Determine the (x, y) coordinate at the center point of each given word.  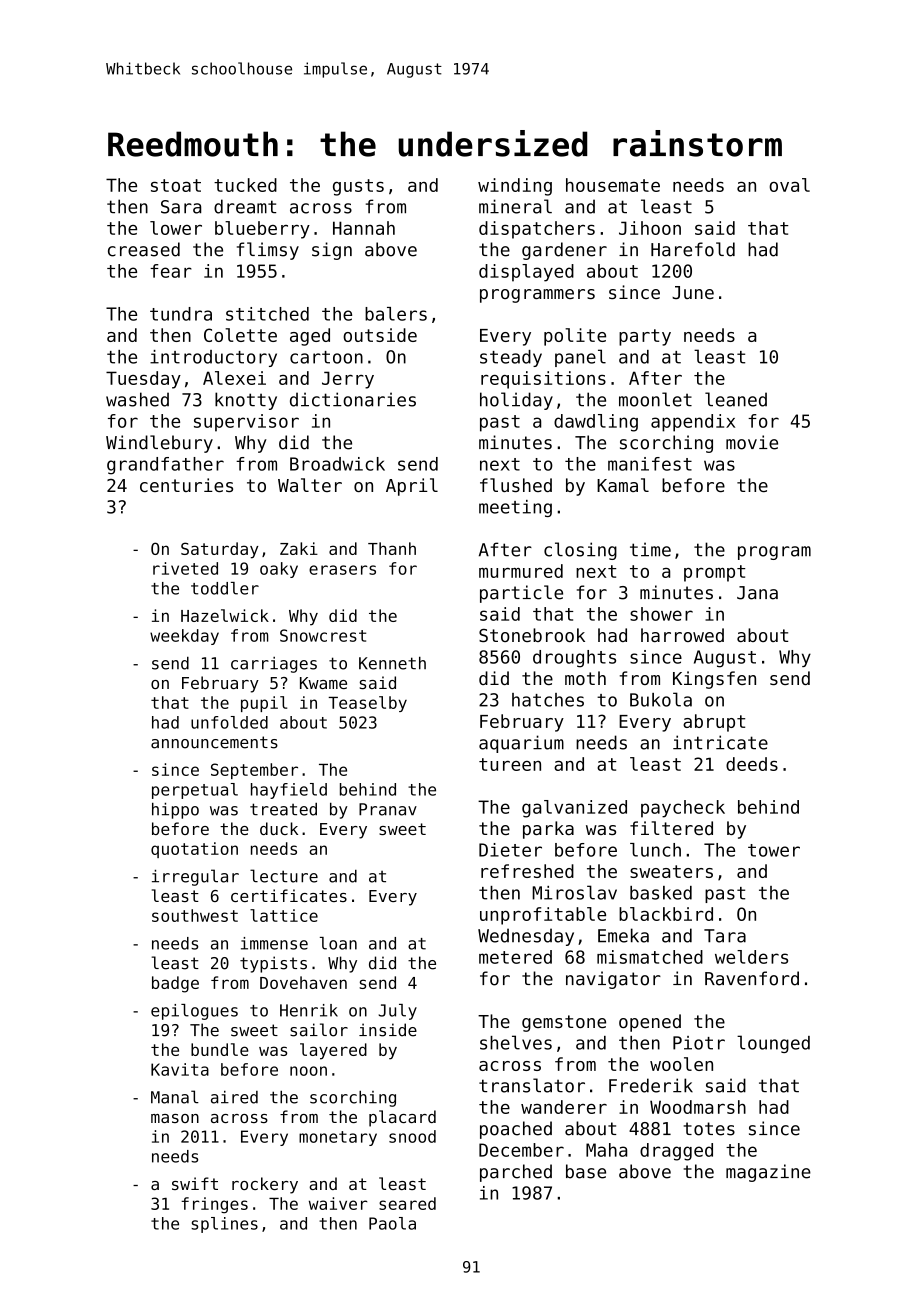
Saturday (220, 550)
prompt (714, 573)
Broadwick (337, 464)
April (412, 487)
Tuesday (143, 380)
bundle (220, 1049)
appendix (693, 423)
